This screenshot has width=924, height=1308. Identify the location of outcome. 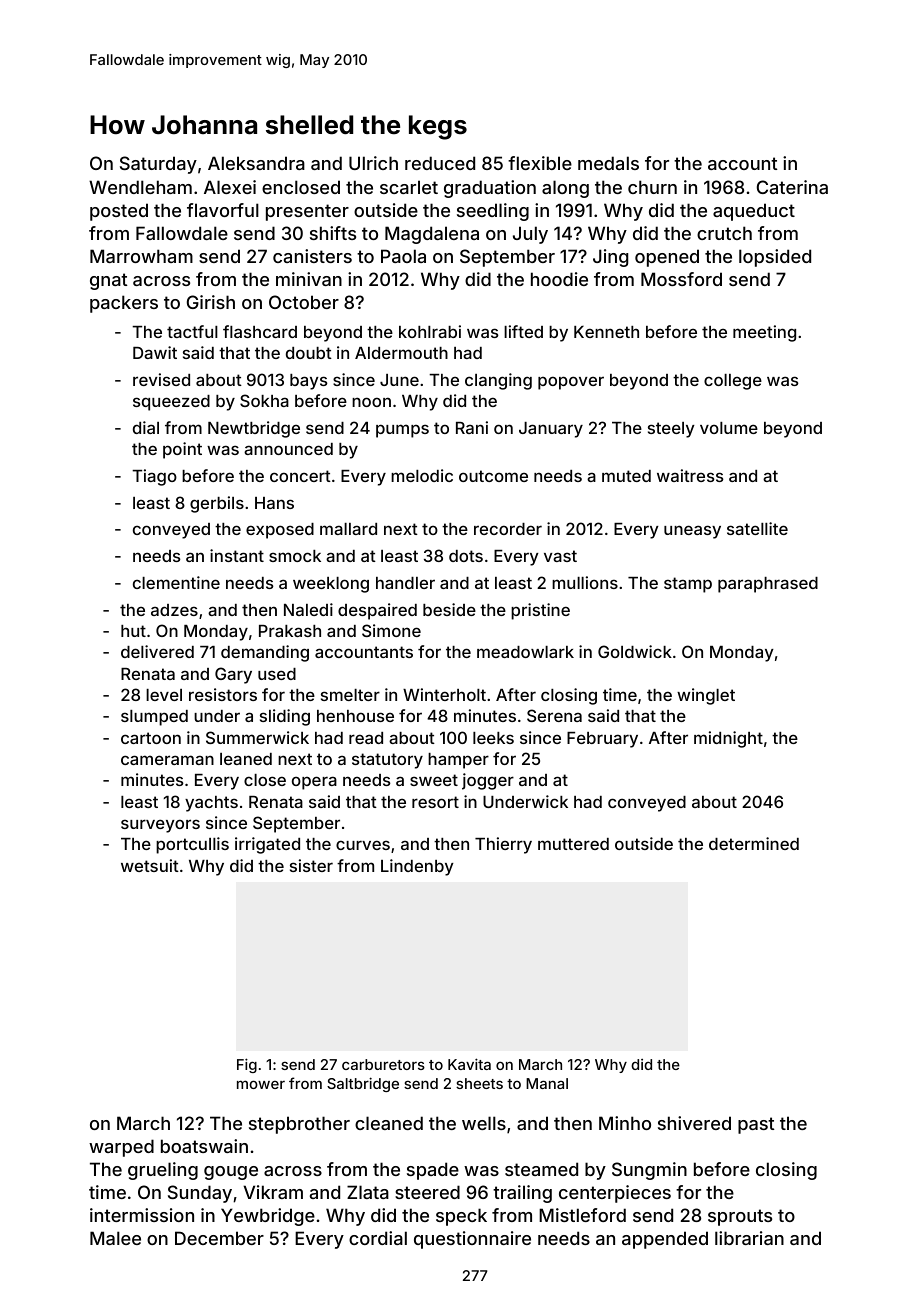
(493, 476).
